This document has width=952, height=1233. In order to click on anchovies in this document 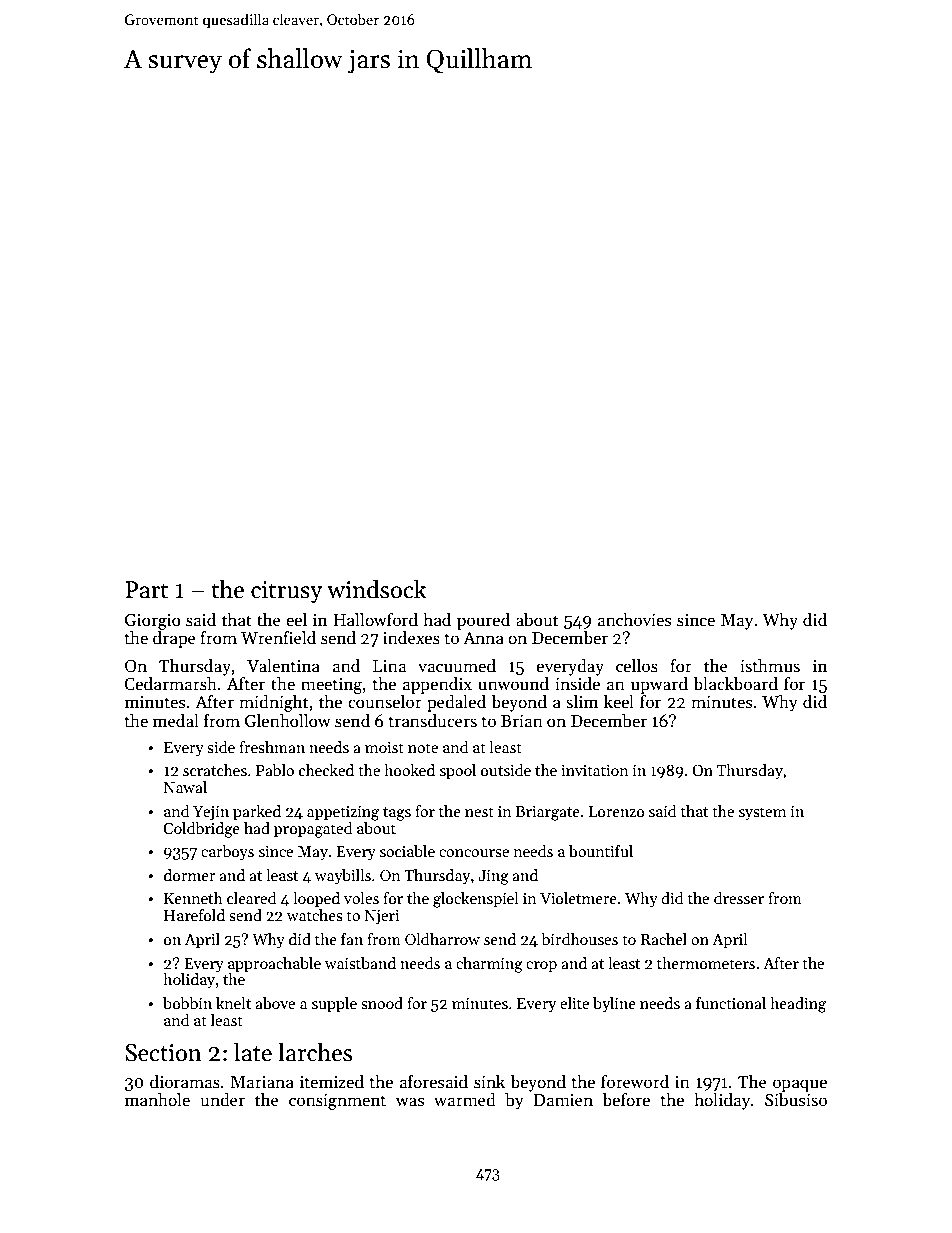, I will do `click(634, 620)`.
